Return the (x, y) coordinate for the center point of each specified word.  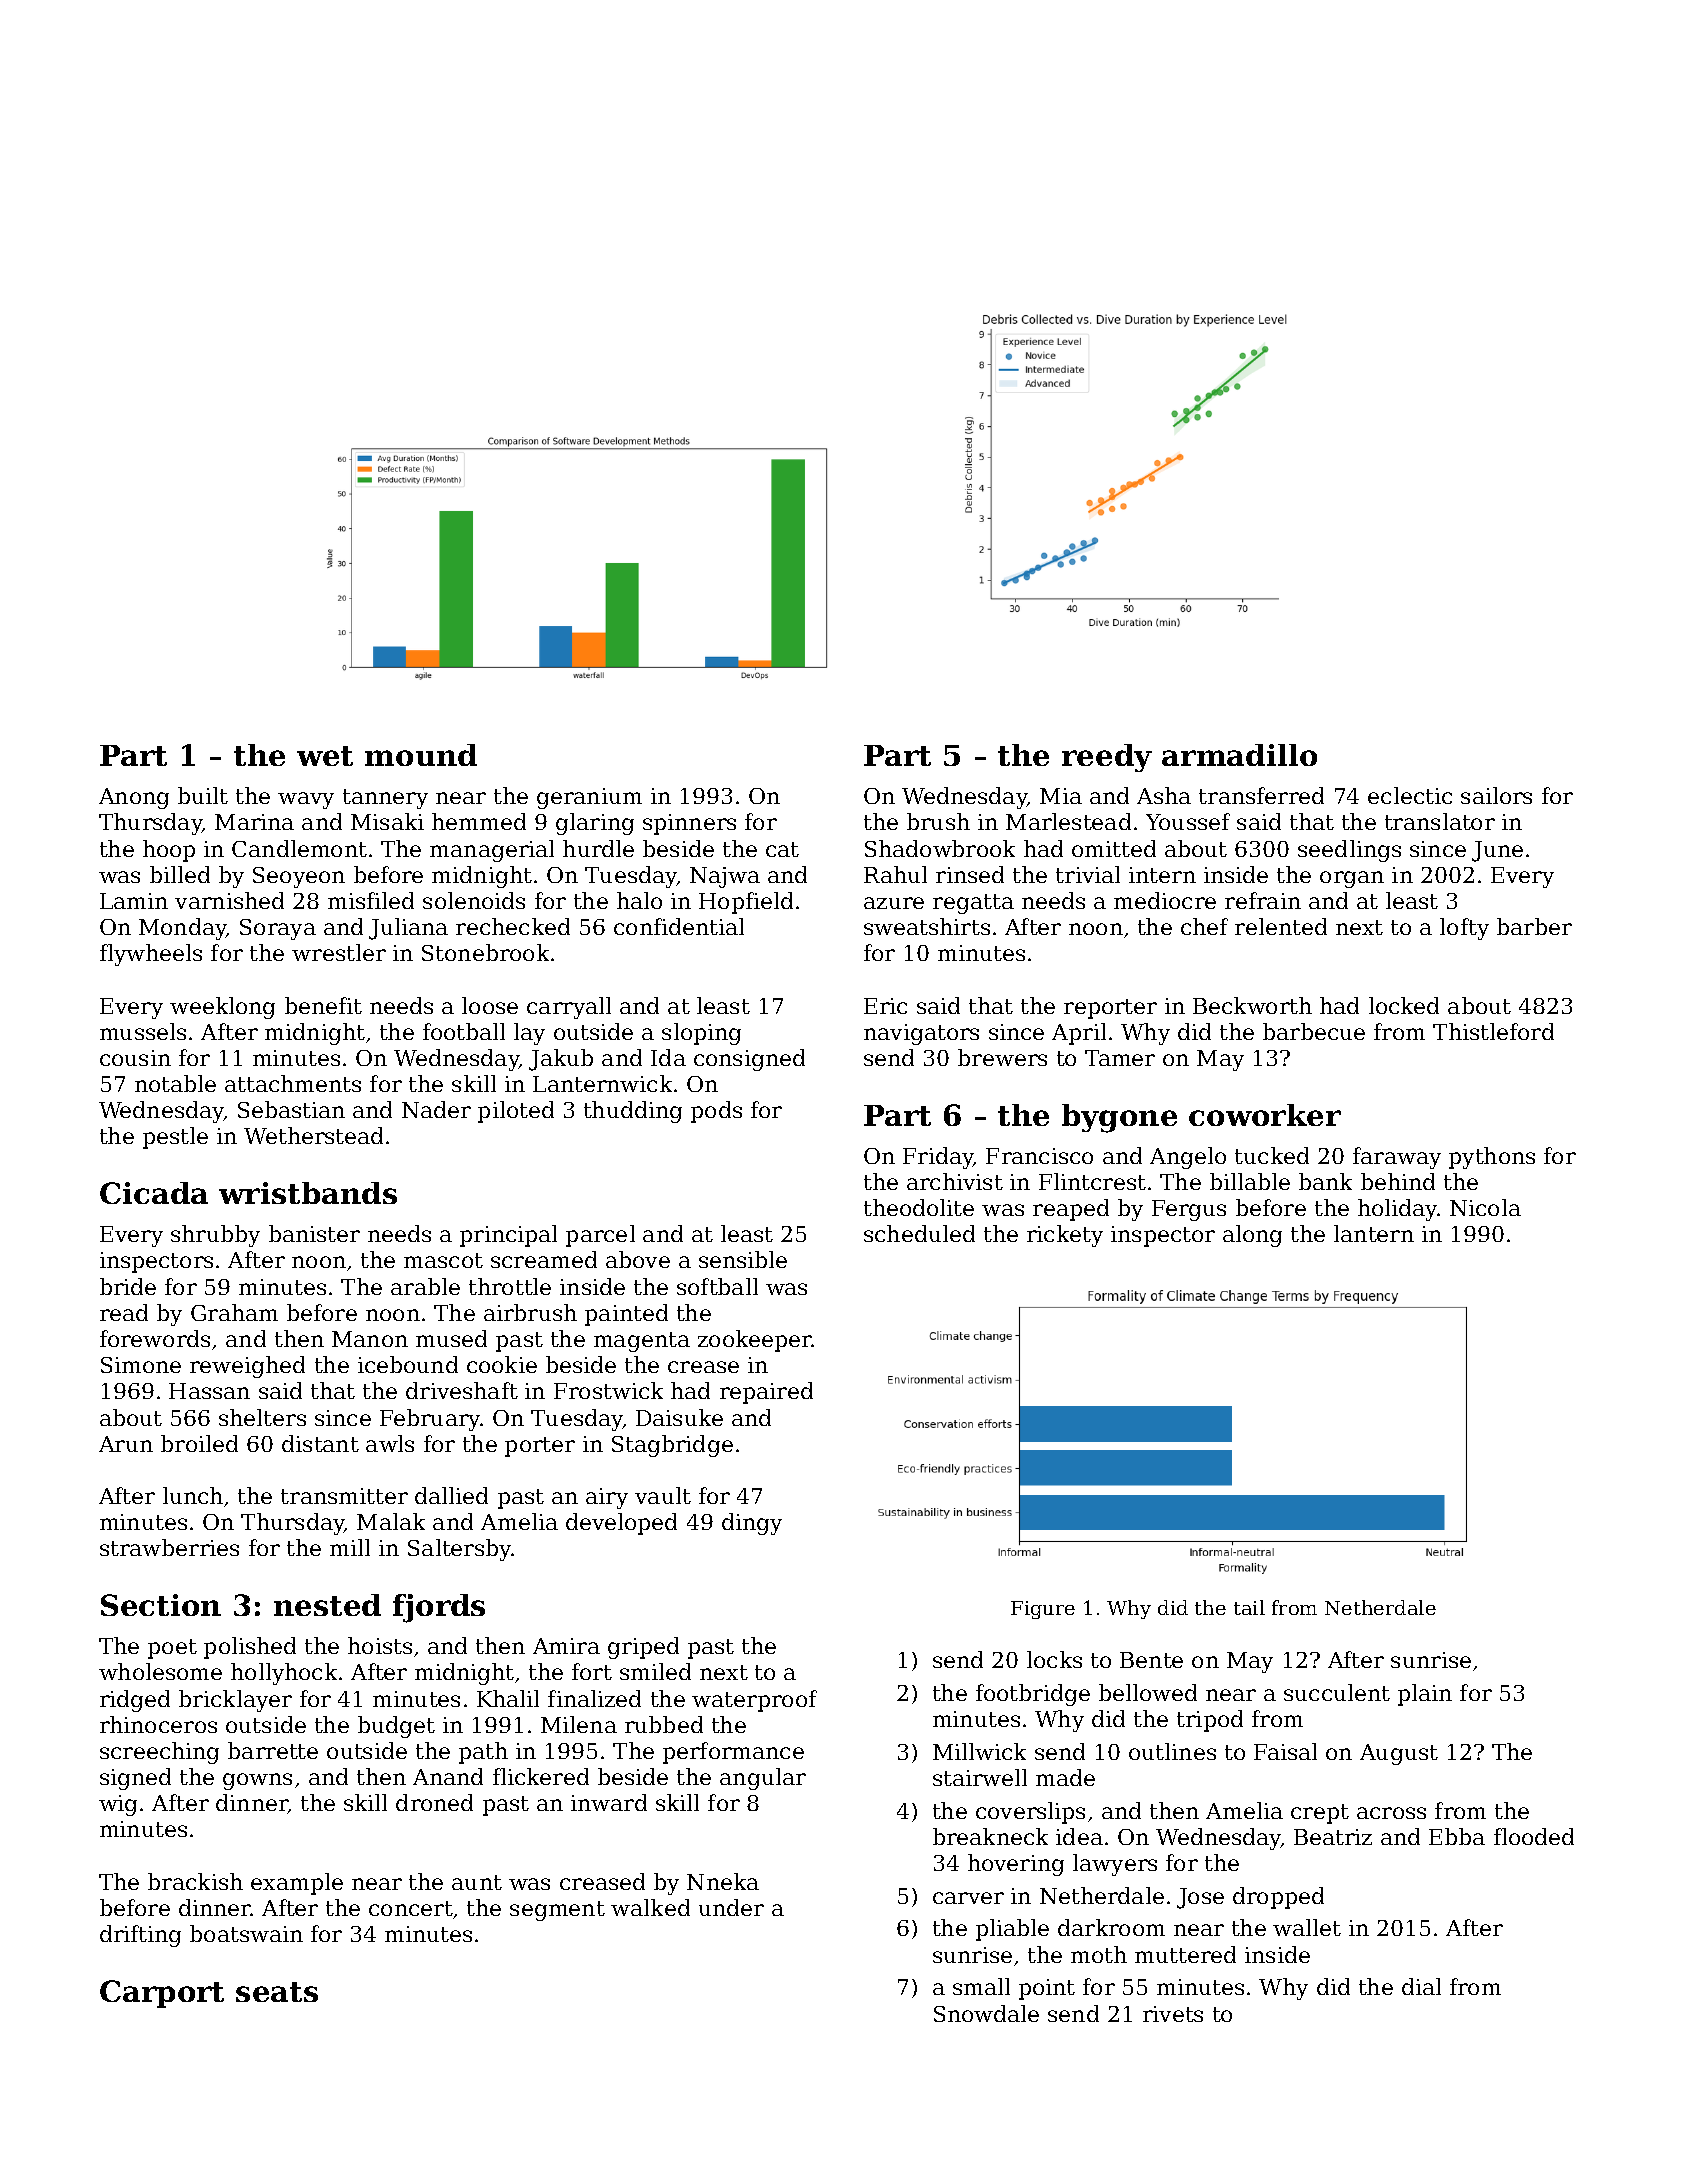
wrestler (339, 952)
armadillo (1239, 755)
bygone (1119, 1118)
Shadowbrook (940, 848)
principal (508, 1236)
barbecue (1314, 1031)
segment (557, 1911)
